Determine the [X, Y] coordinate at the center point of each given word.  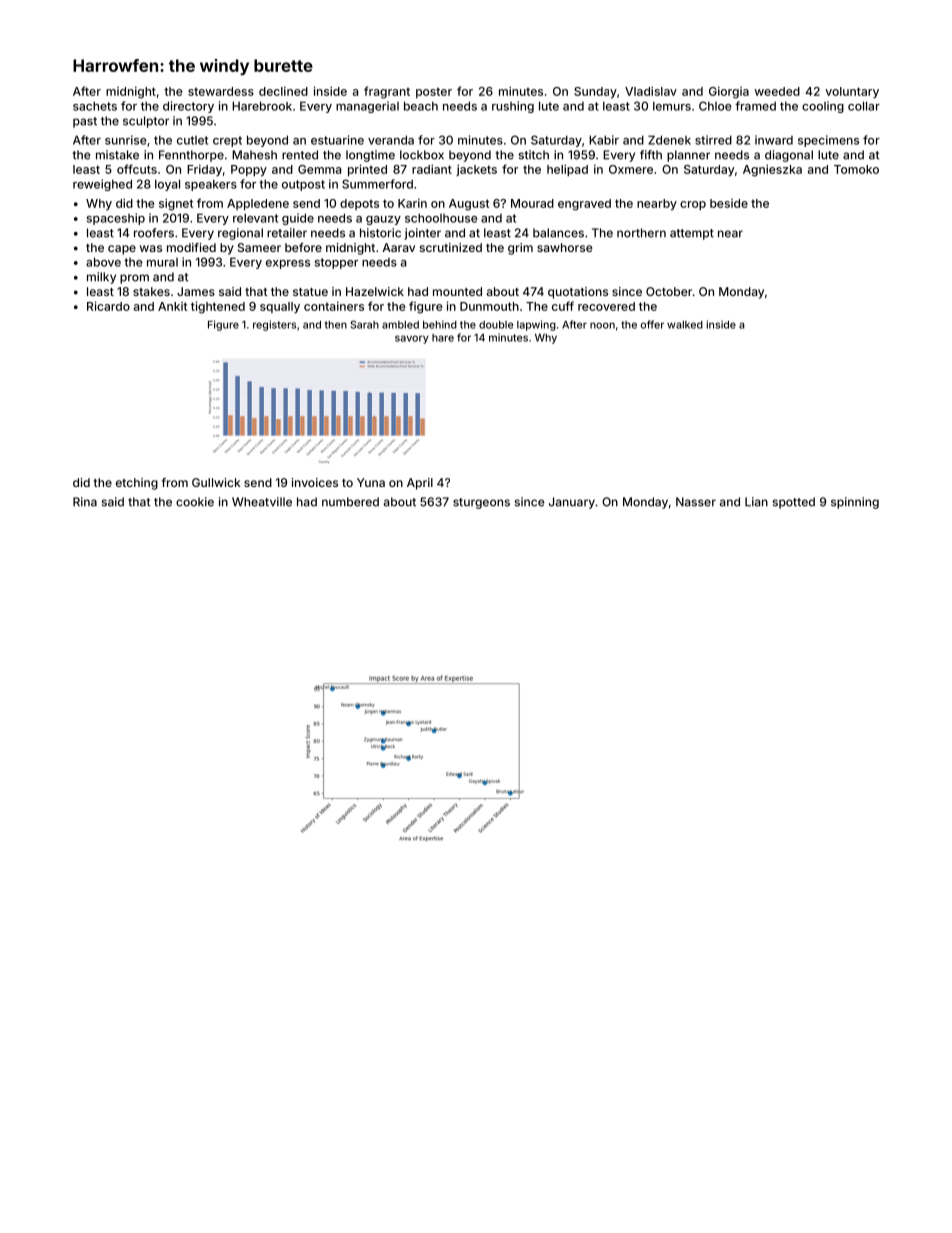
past [85, 122]
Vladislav [651, 91]
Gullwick [216, 482]
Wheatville [262, 502]
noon [602, 325]
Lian [756, 502]
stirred [713, 140]
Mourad [532, 203]
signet [176, 204]
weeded [777, 91]
